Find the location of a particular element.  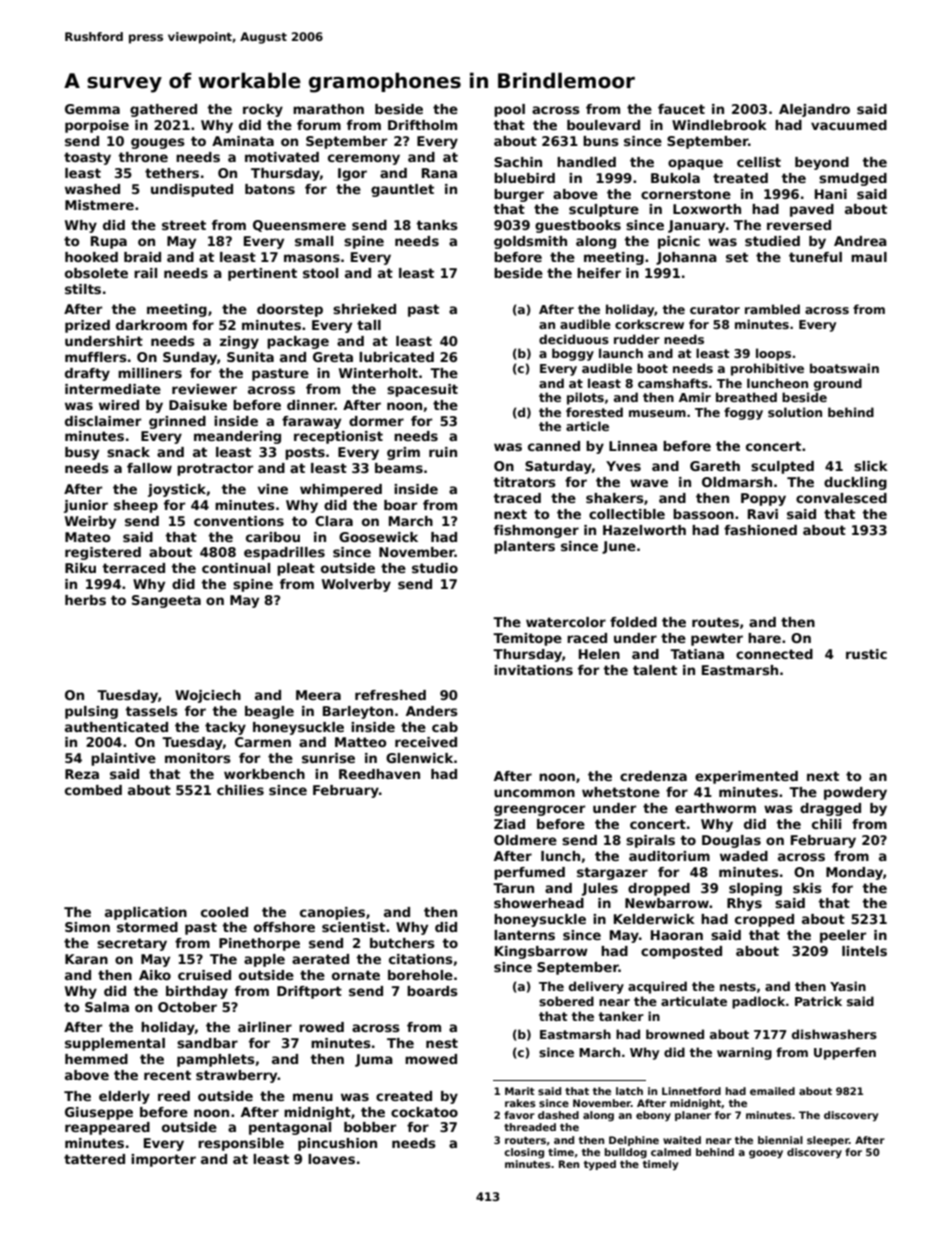

invitations is located at coordinates (533, 670).
